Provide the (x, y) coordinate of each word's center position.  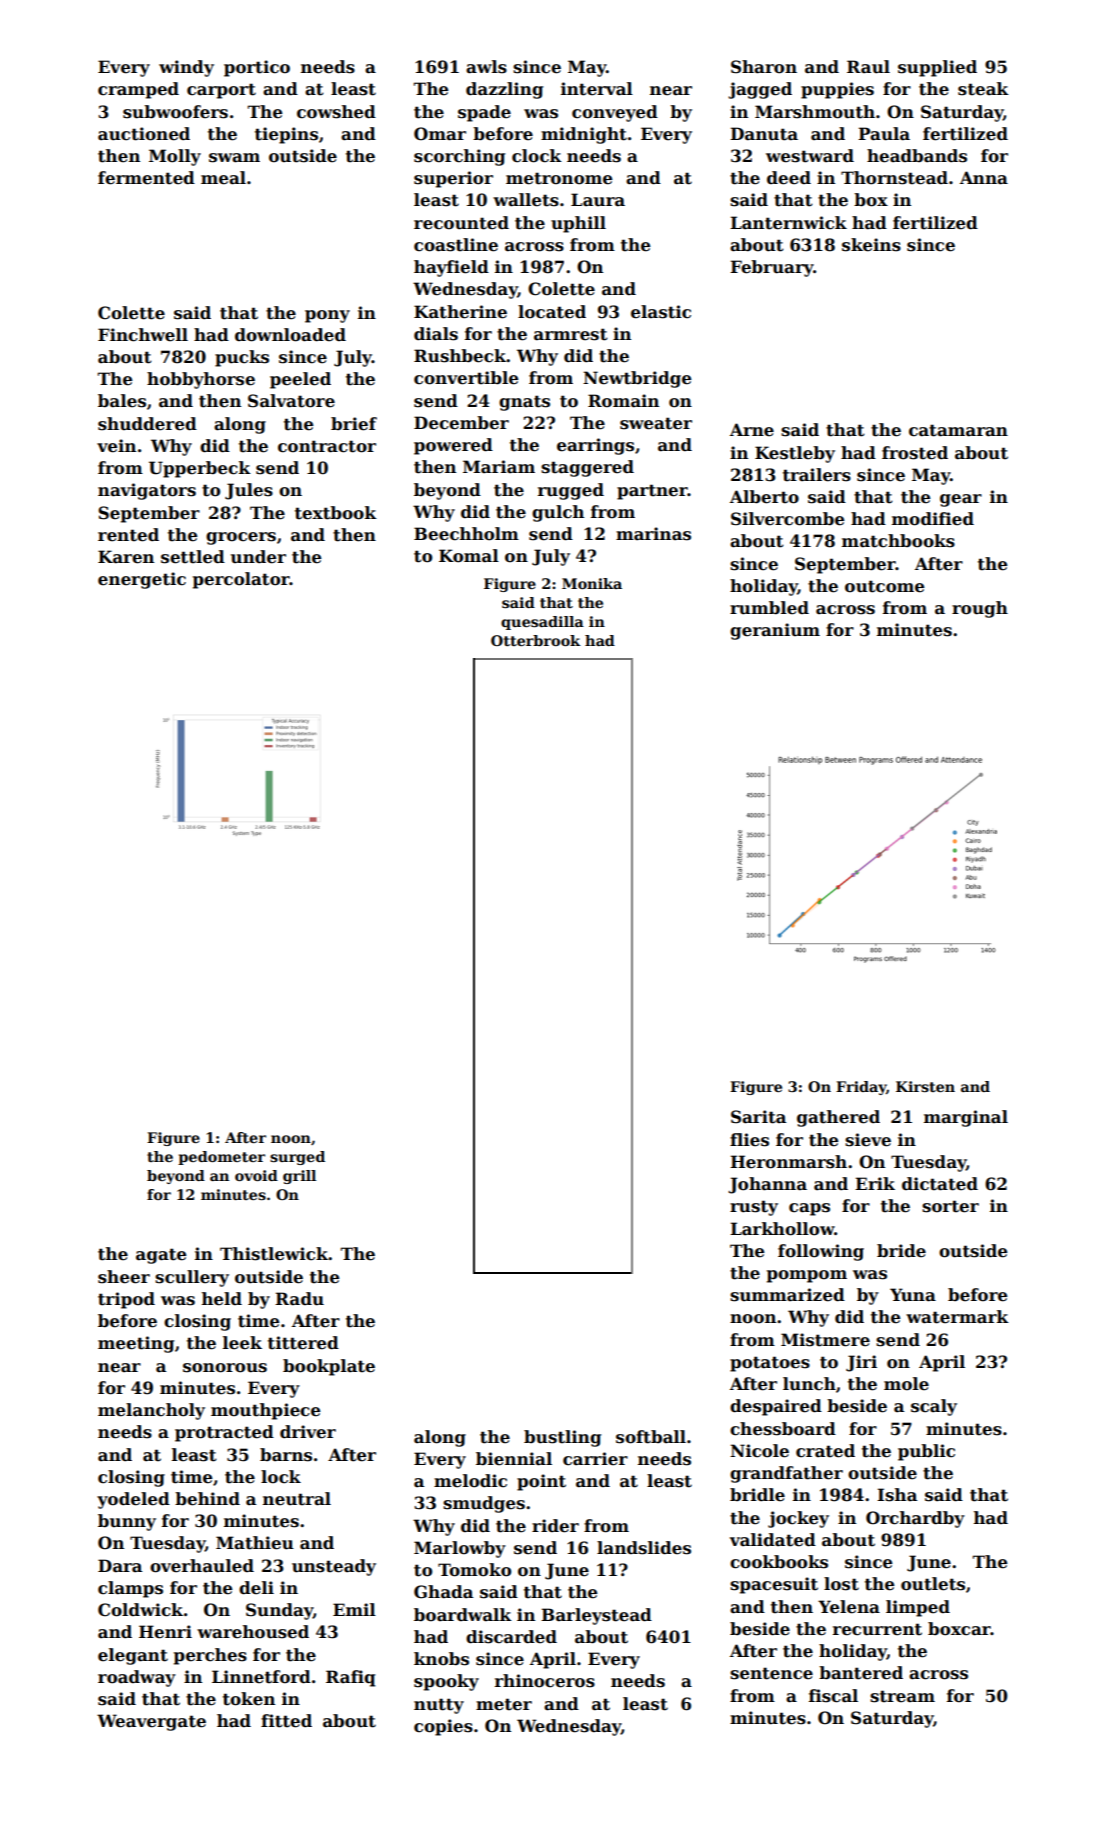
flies (749, 1140)
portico (257, 68)
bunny (127, 1522)
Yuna (913, 1295)
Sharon (764, 67)
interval (597, 89)
